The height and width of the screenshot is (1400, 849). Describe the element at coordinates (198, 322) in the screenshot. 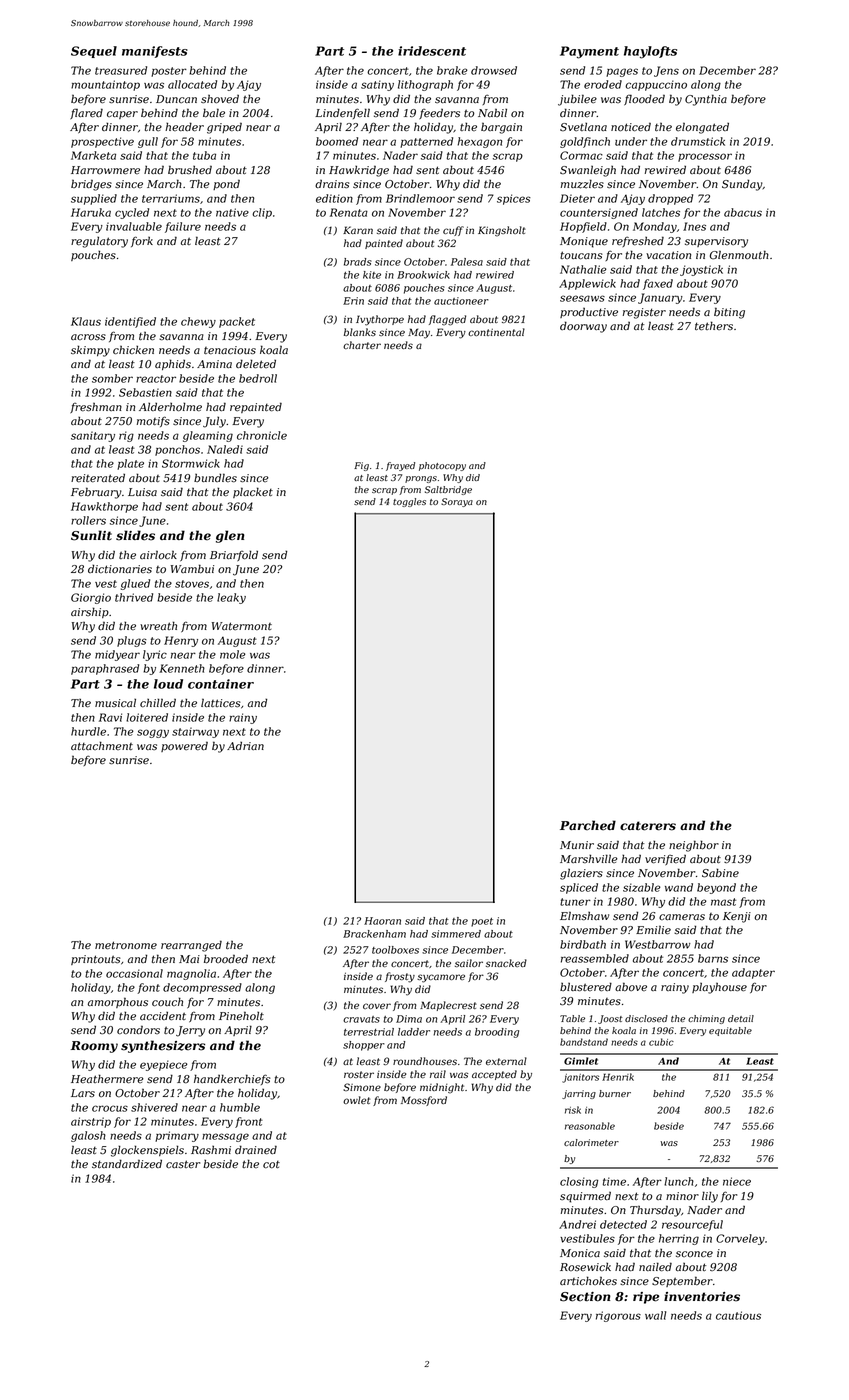

I see `chewy` at that location.
